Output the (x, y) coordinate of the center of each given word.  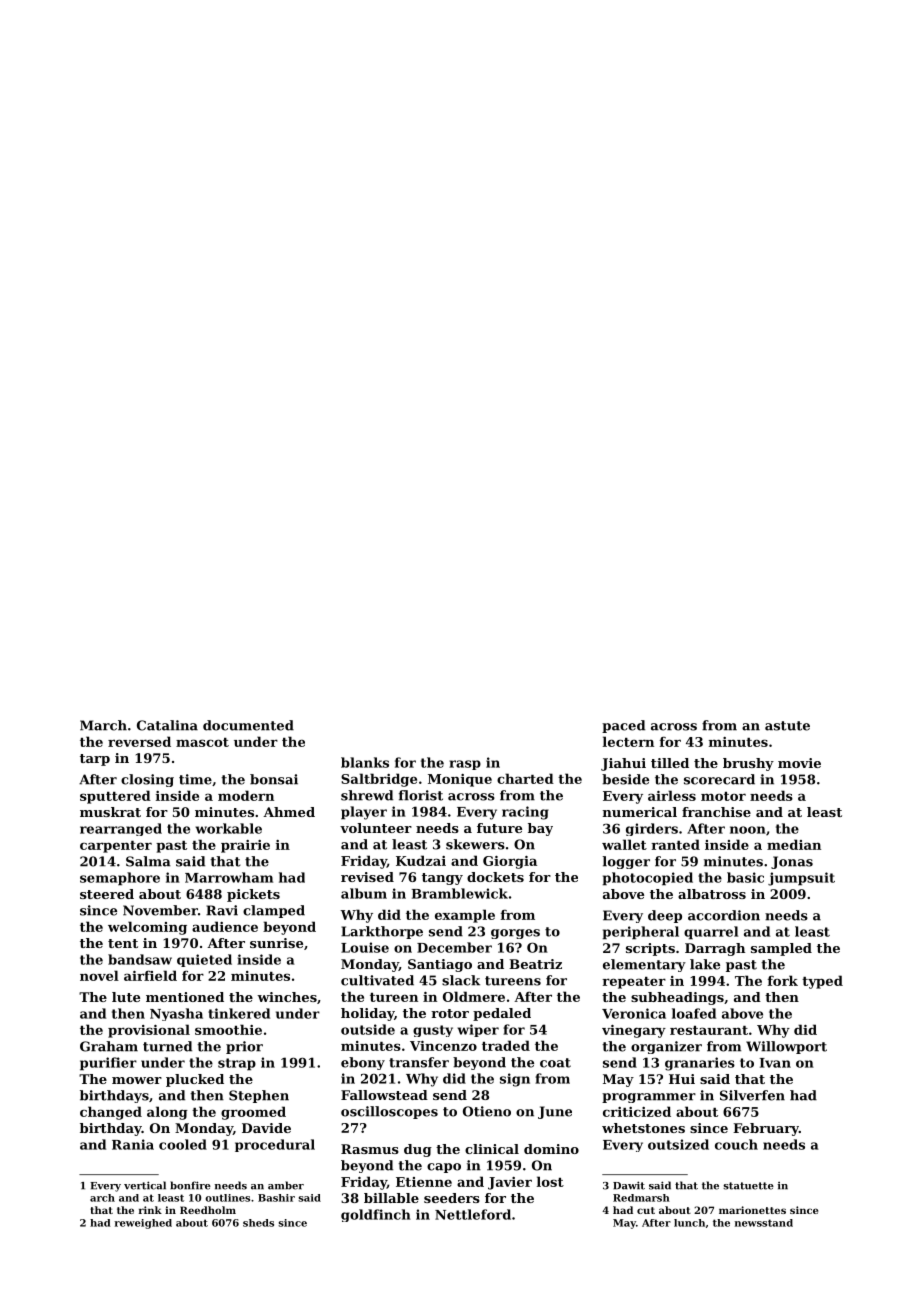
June (555, 1112)
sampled (781, 949)
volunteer (376, 828)
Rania (133, 1144)
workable (228, 828)
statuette (748, 1186)
